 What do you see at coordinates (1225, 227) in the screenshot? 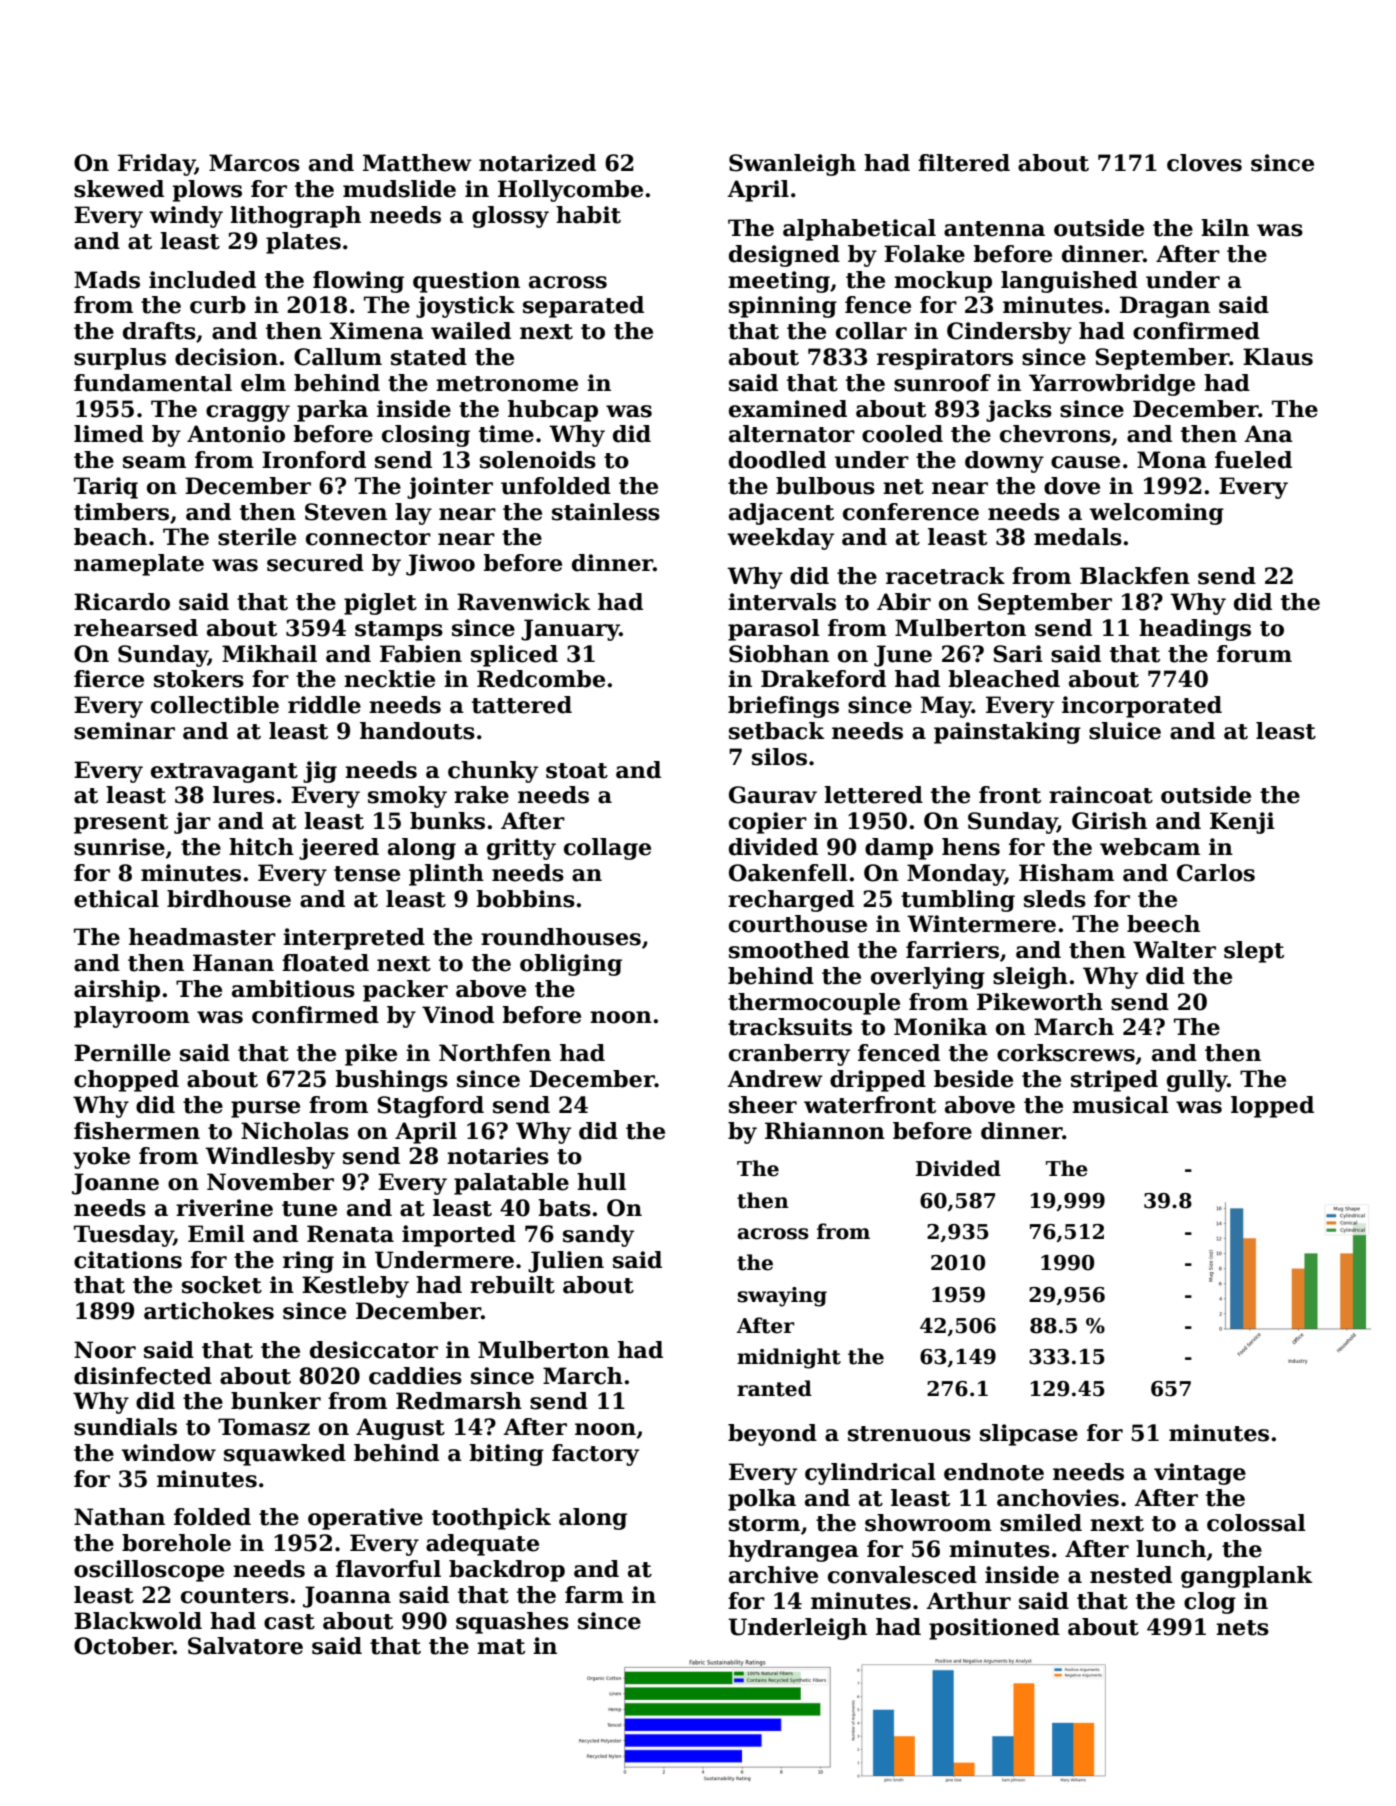
I see `kiln` at bounding box center [1225, 227].
